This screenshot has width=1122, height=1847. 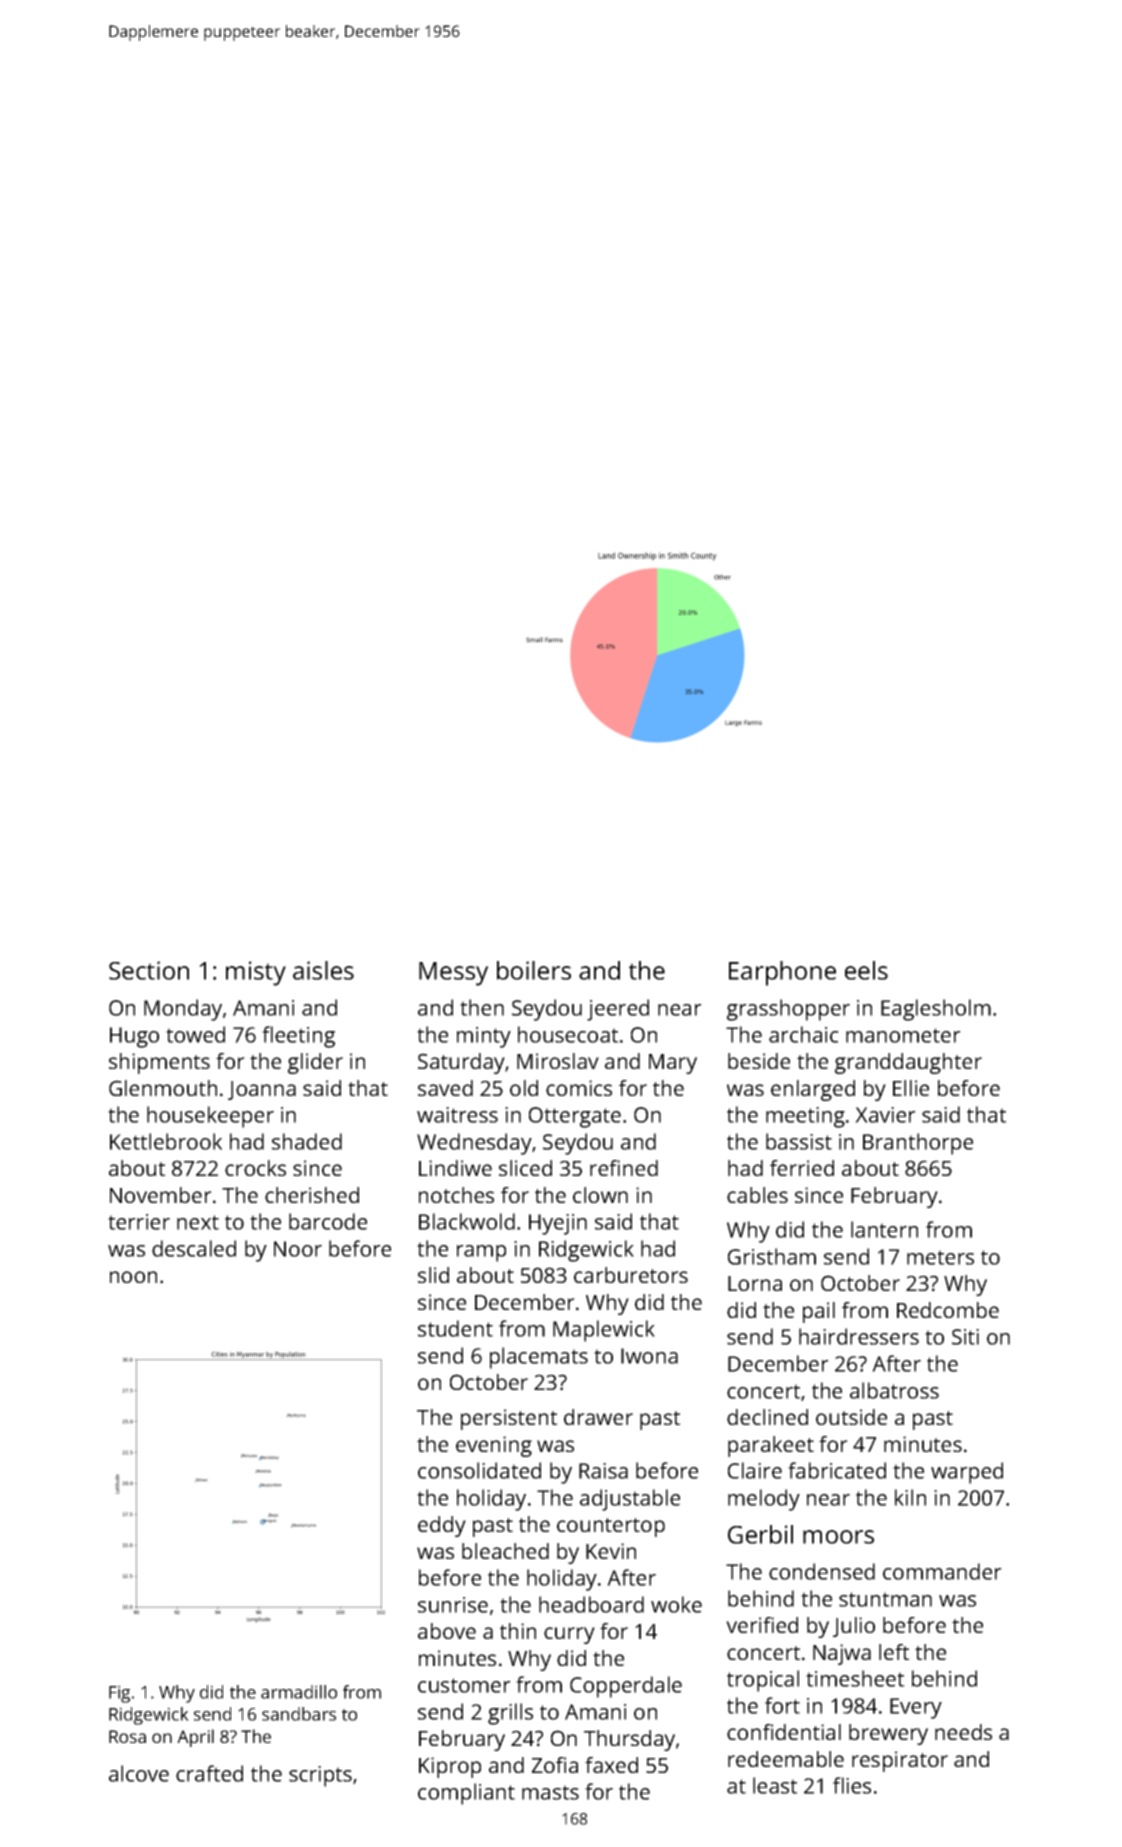 I want to click on noon, so click(x=133, y=1277).
